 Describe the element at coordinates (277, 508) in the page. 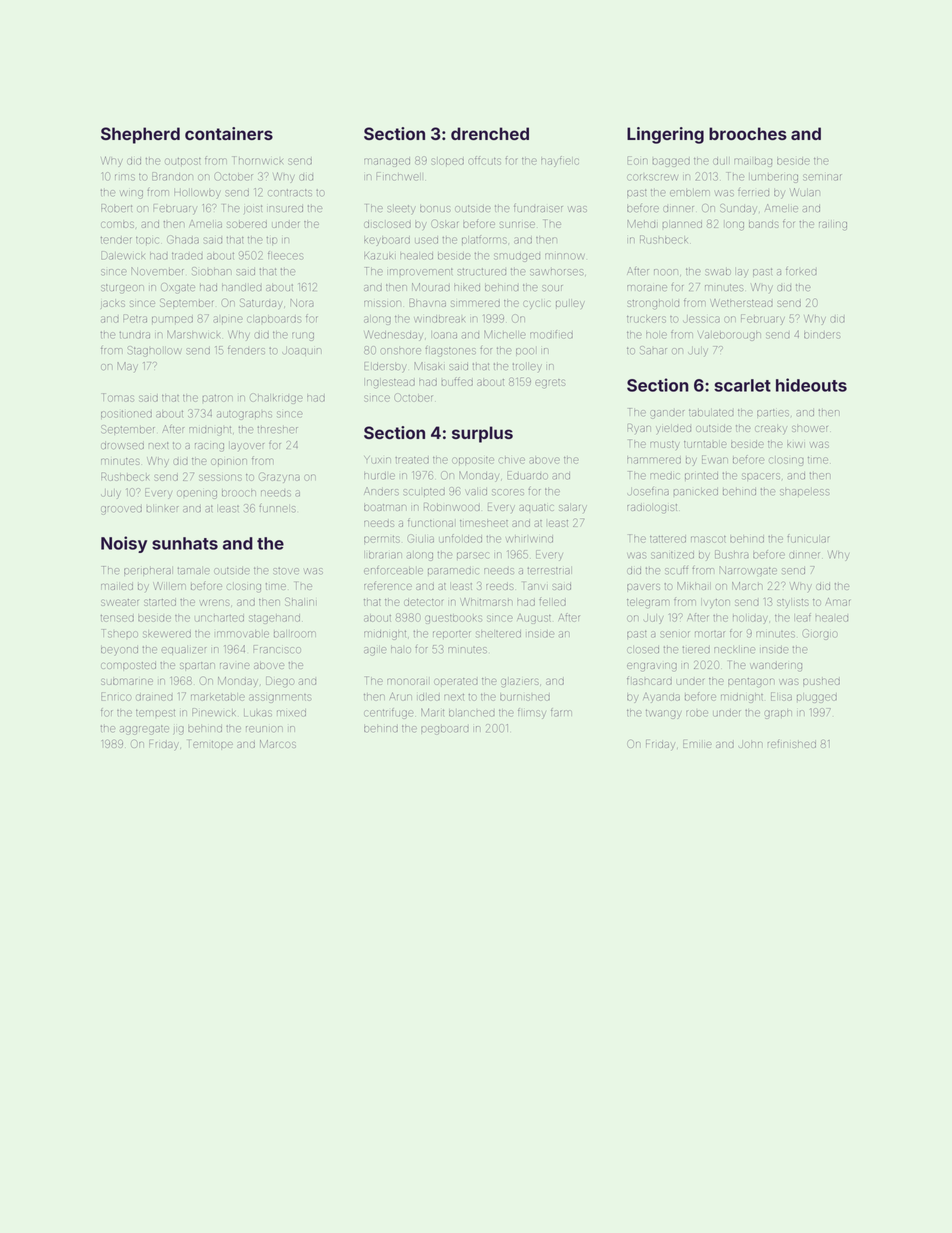

I see `funnels` at that location.
